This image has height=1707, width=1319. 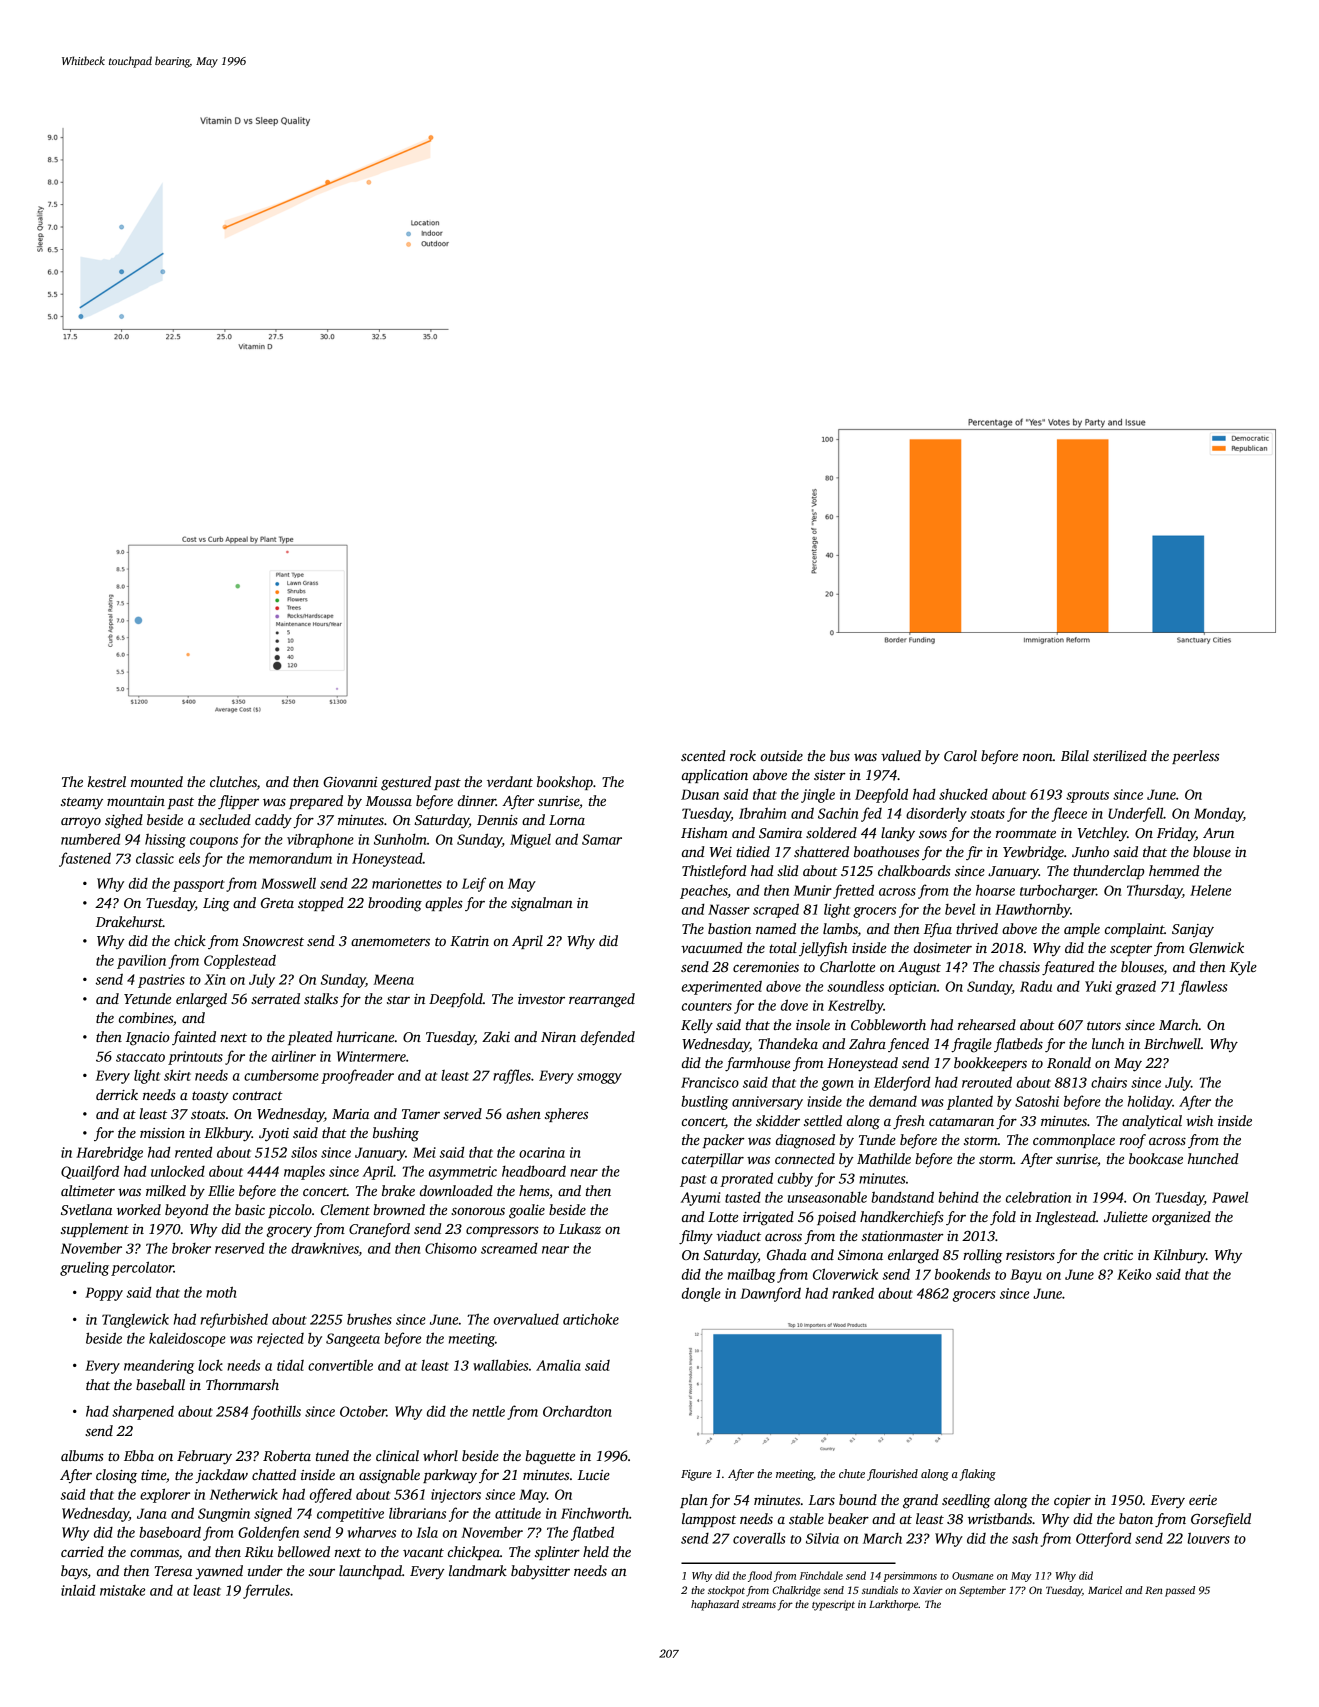 What do you see at coordinates (962, 1274) in the image?
I see `bookends` at bounding box center [962, 1274].
